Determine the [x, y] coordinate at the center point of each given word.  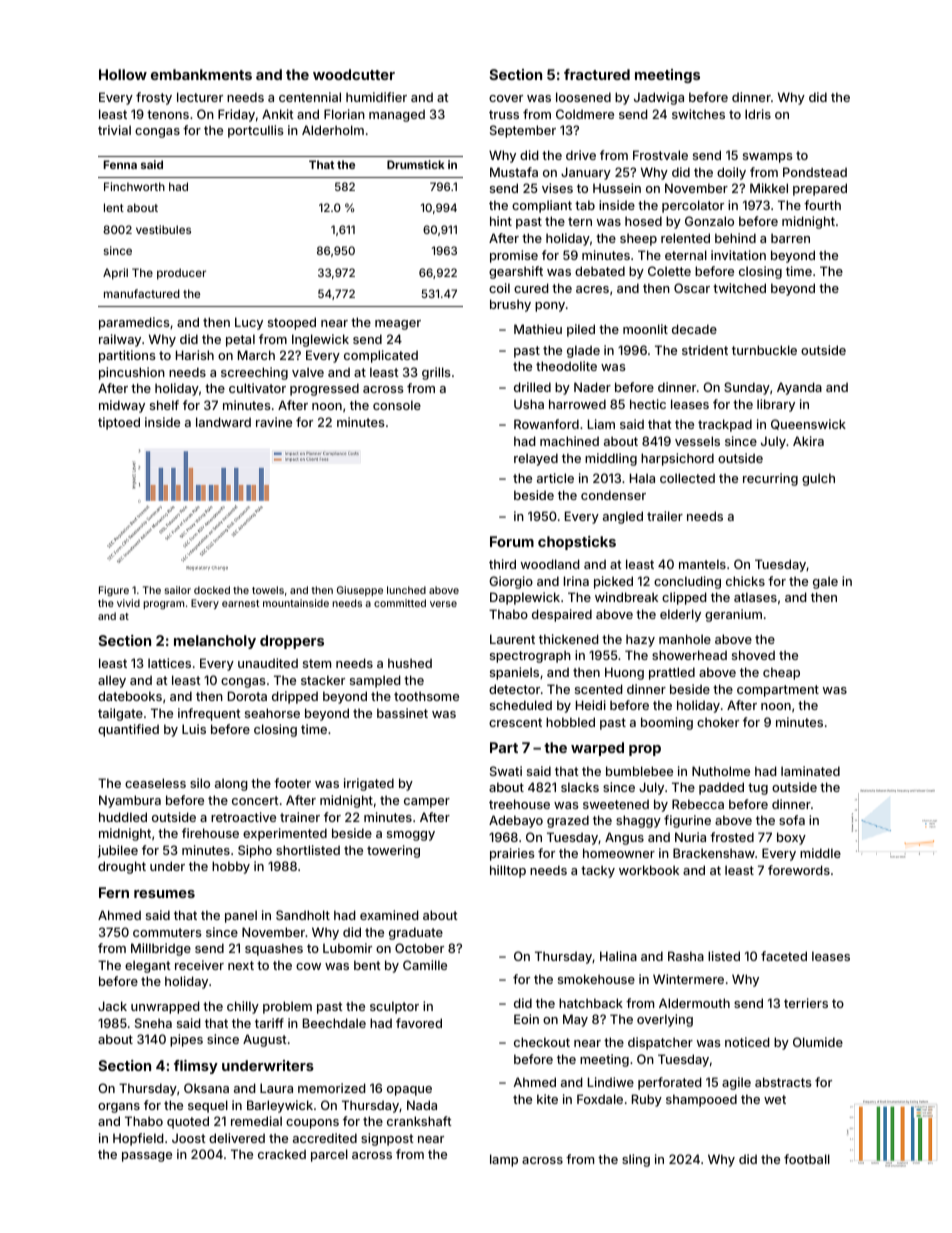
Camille [425, 965]
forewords [799, 870]
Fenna [120, 164]
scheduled [521, 705]
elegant [148, 966]
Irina [576, 581]
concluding [687, 582]
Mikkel [769, 188]
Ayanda [799, 388]
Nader [592, 387]
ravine [274, 422]
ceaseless [155, 783]
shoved [753, 655]
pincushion [132, 373]
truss [504, 114]
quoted [188, 1122]
